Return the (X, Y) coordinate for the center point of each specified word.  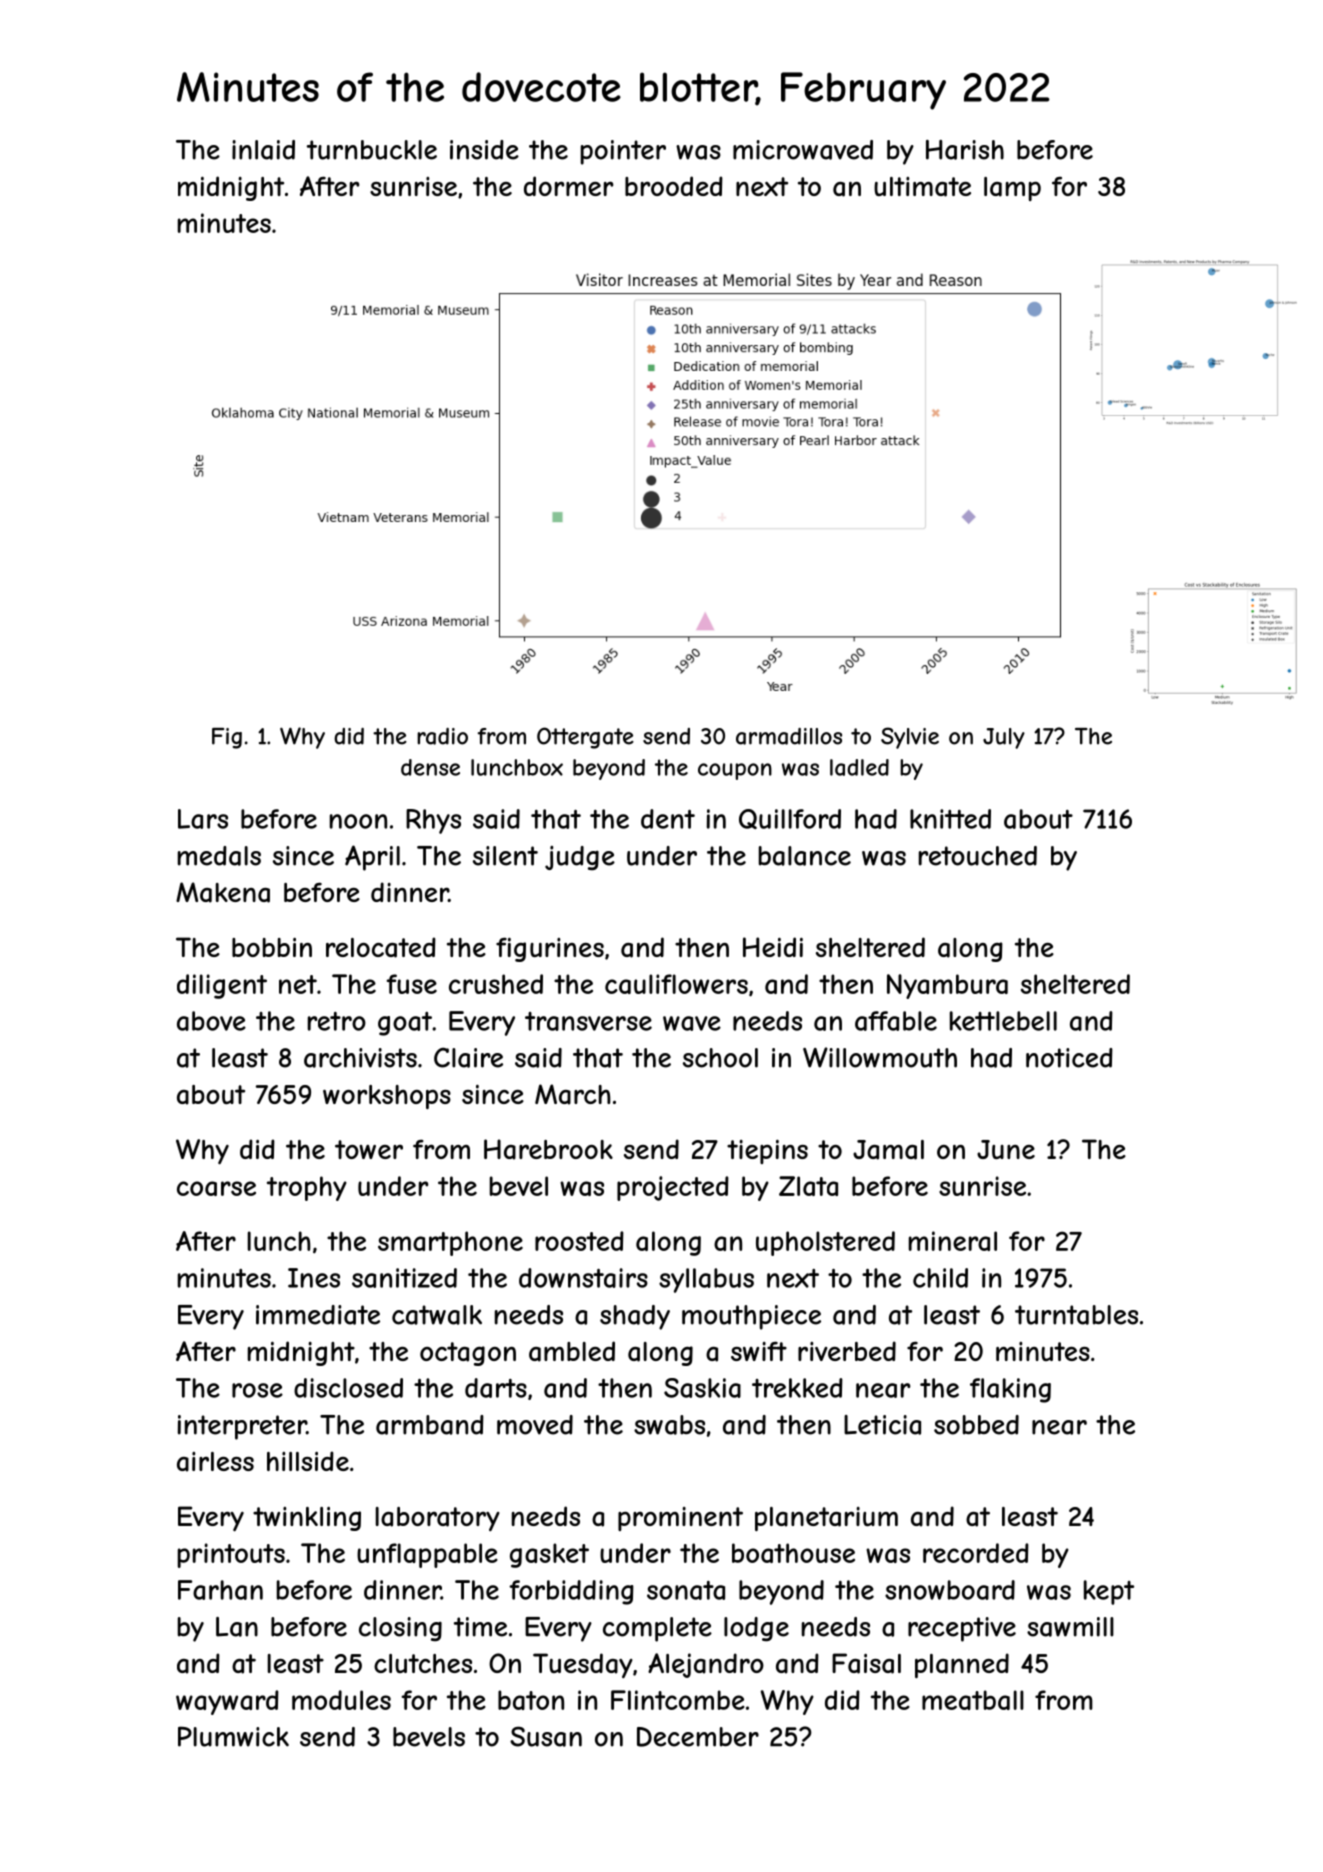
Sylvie (910, 738)
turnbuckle (372, 150)
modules (341, 1700)
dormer (568, 186)
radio (442, 736)
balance (805, 856)
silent (505, 856)
